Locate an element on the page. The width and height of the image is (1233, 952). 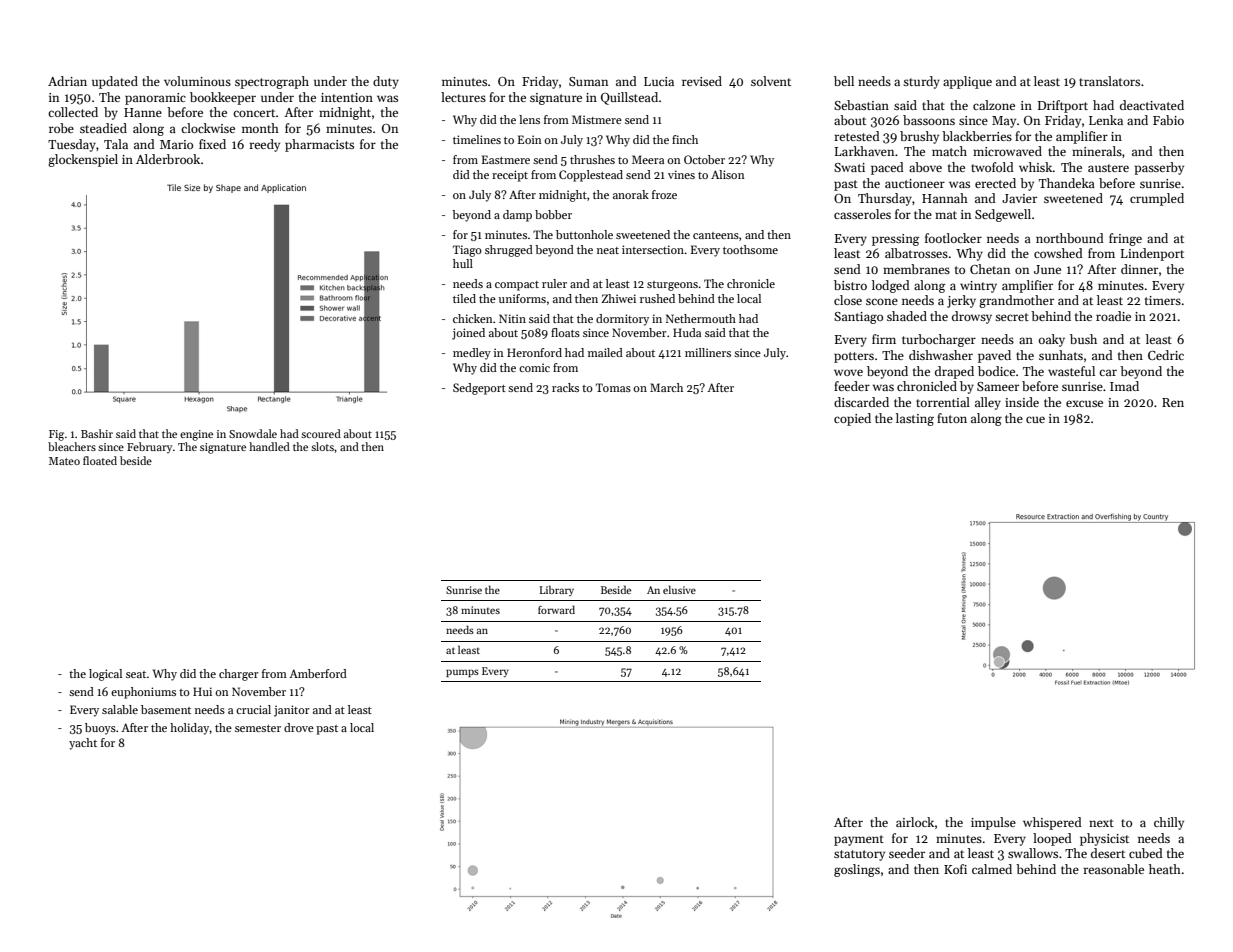
finch is located at coordinates (685, 139).
